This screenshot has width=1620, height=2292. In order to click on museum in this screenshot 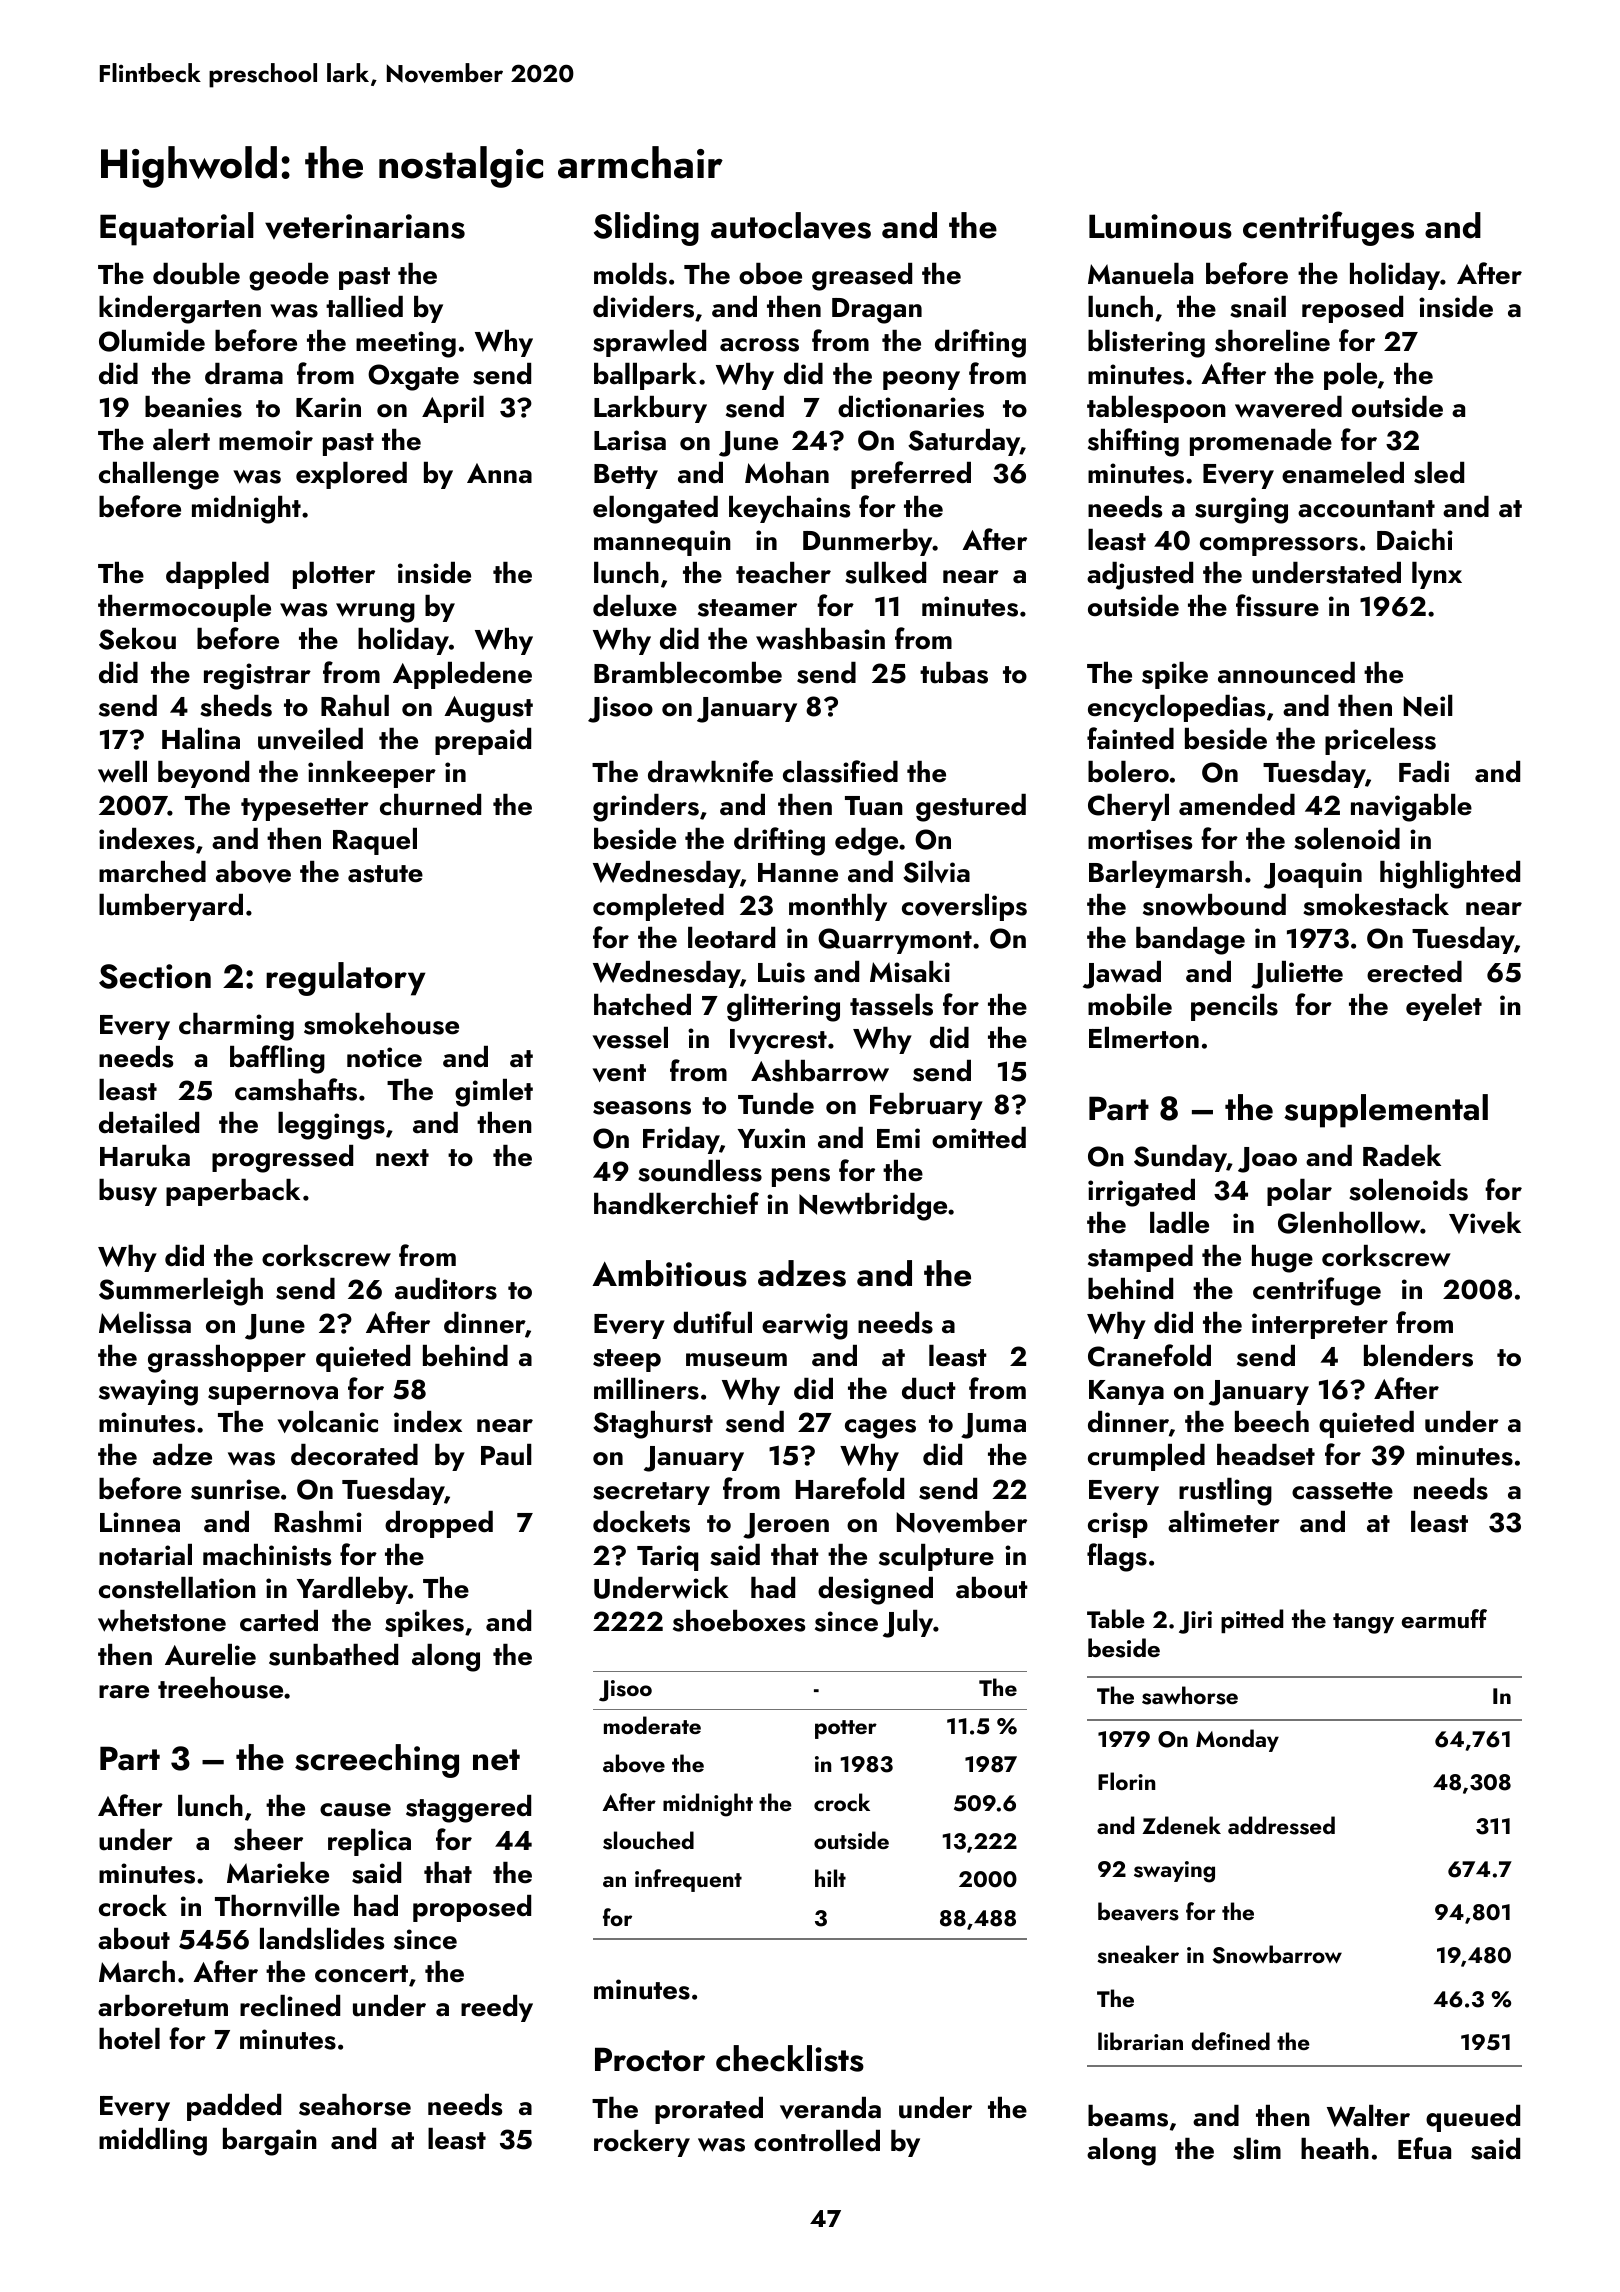, I will do `click(736, 1360)`.
